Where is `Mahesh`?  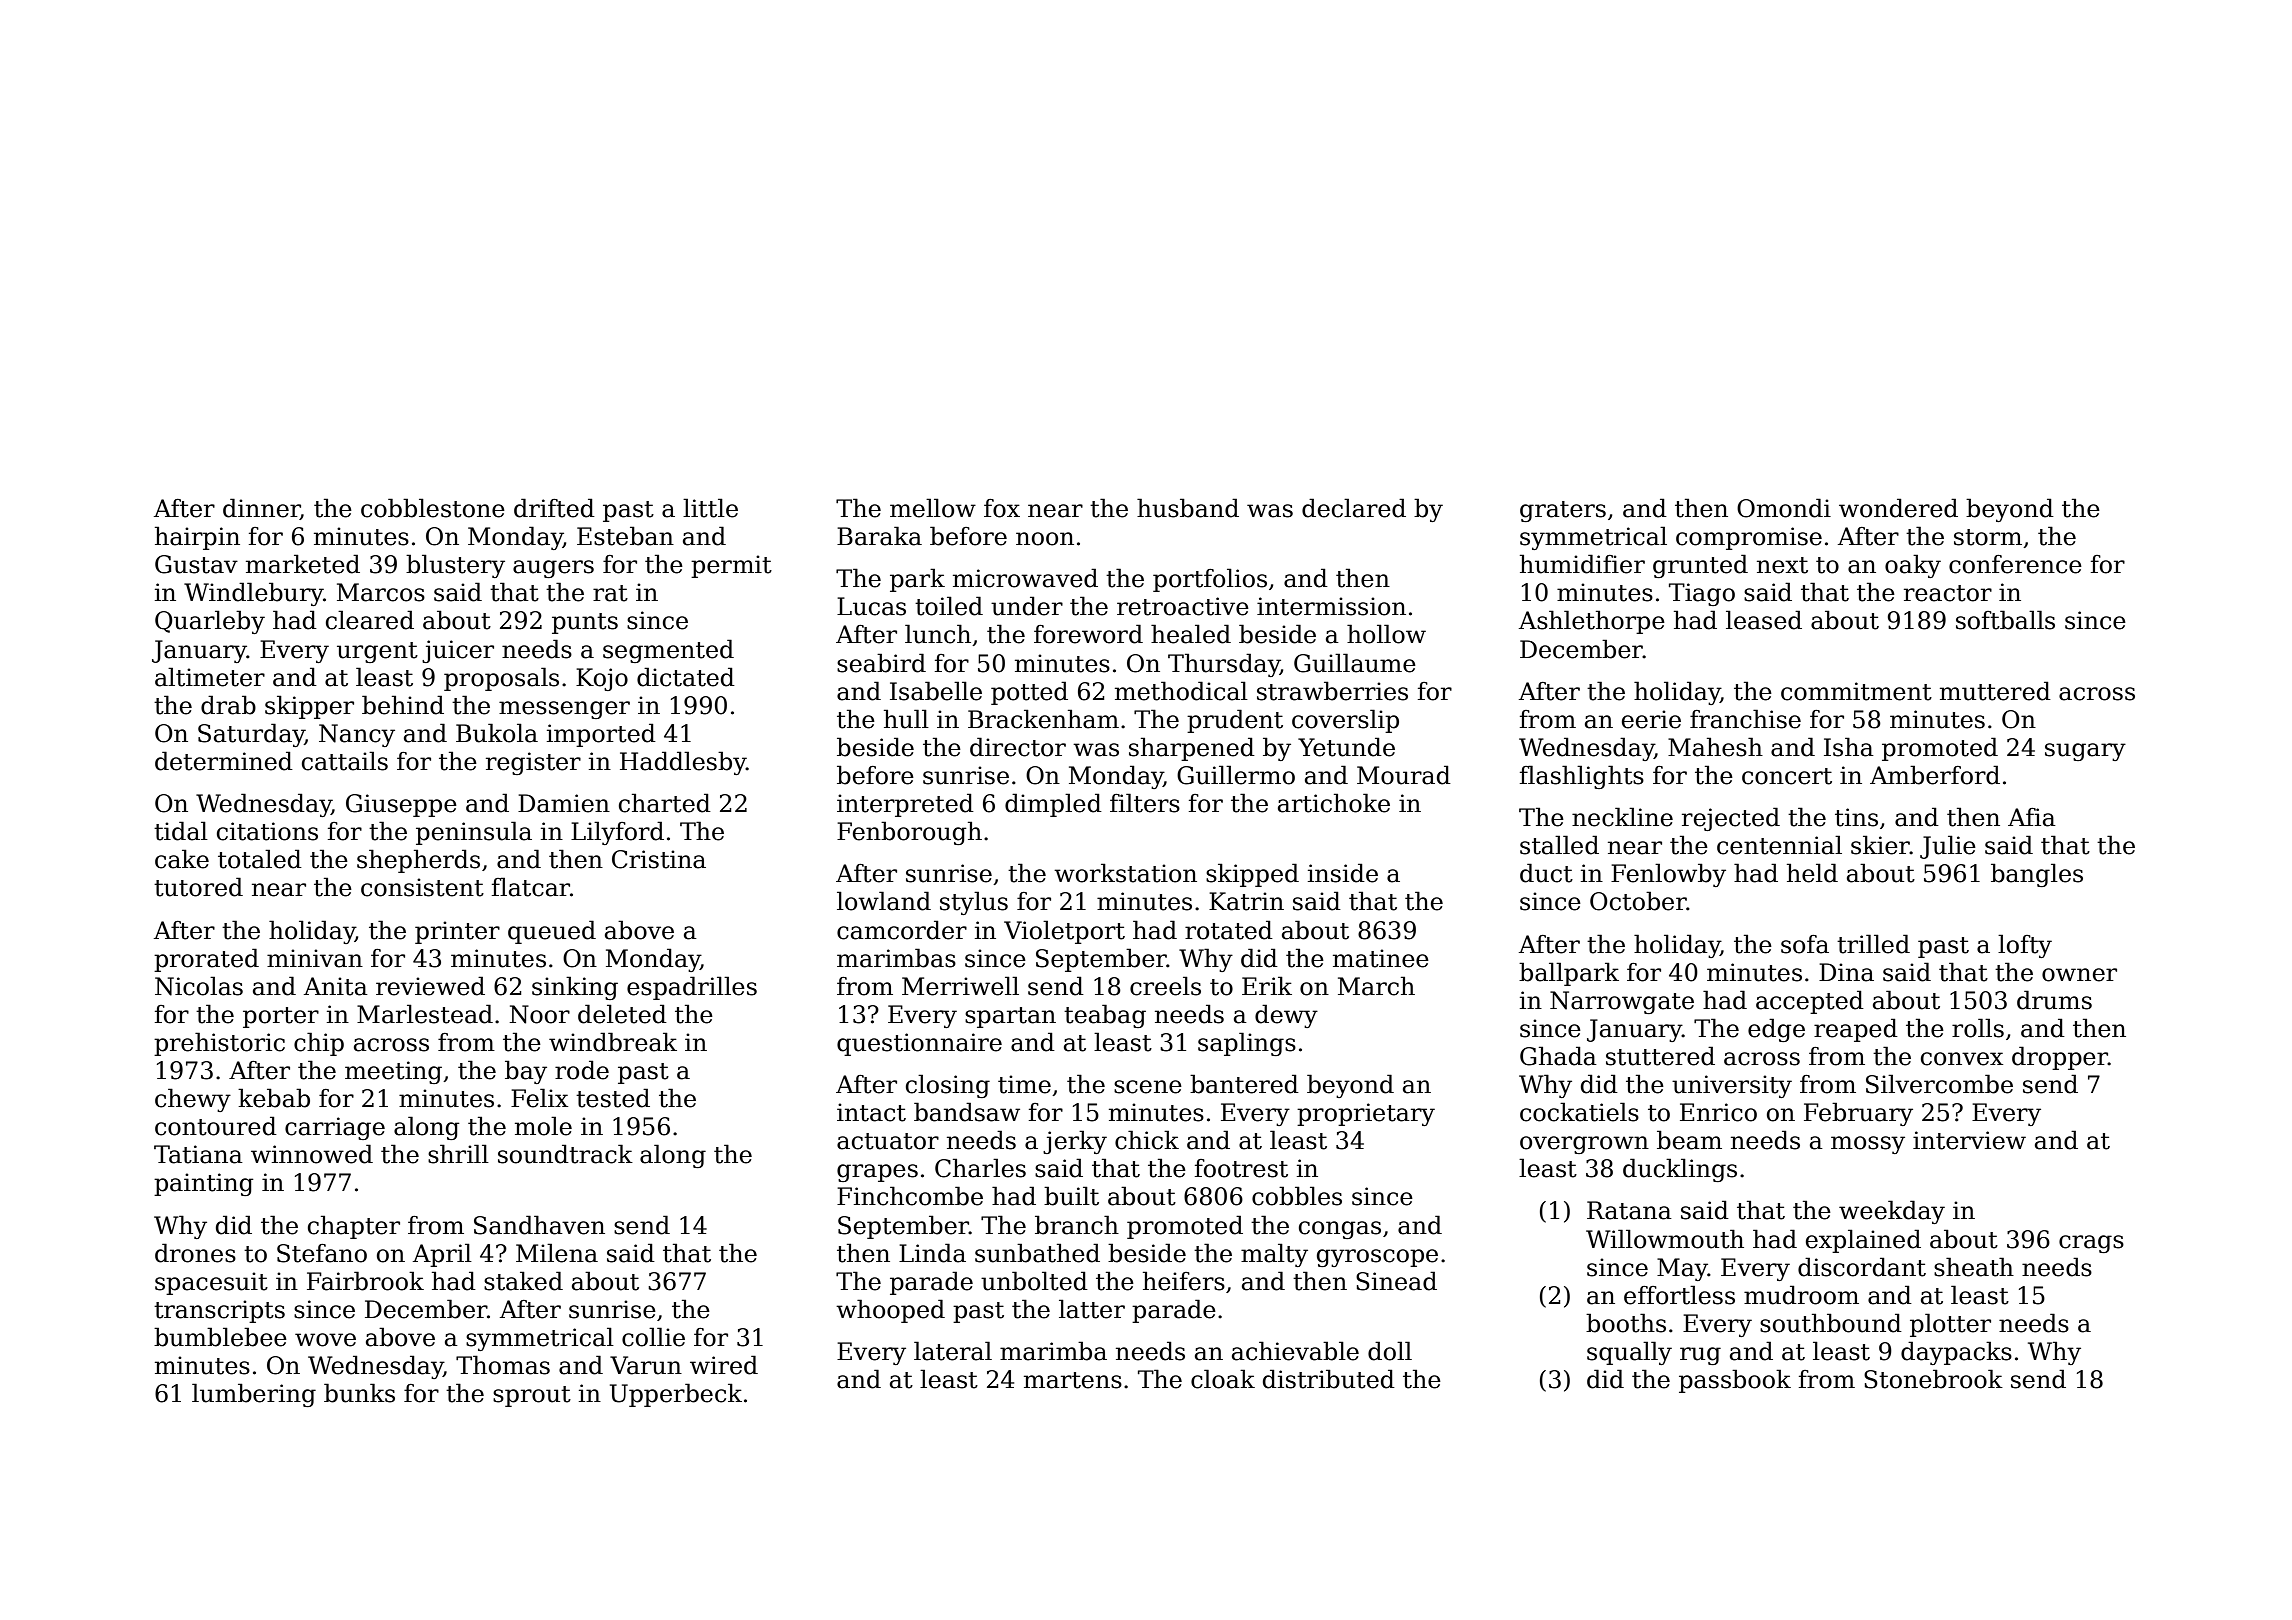 Mahesh is located at coordinates (1715, 747).
